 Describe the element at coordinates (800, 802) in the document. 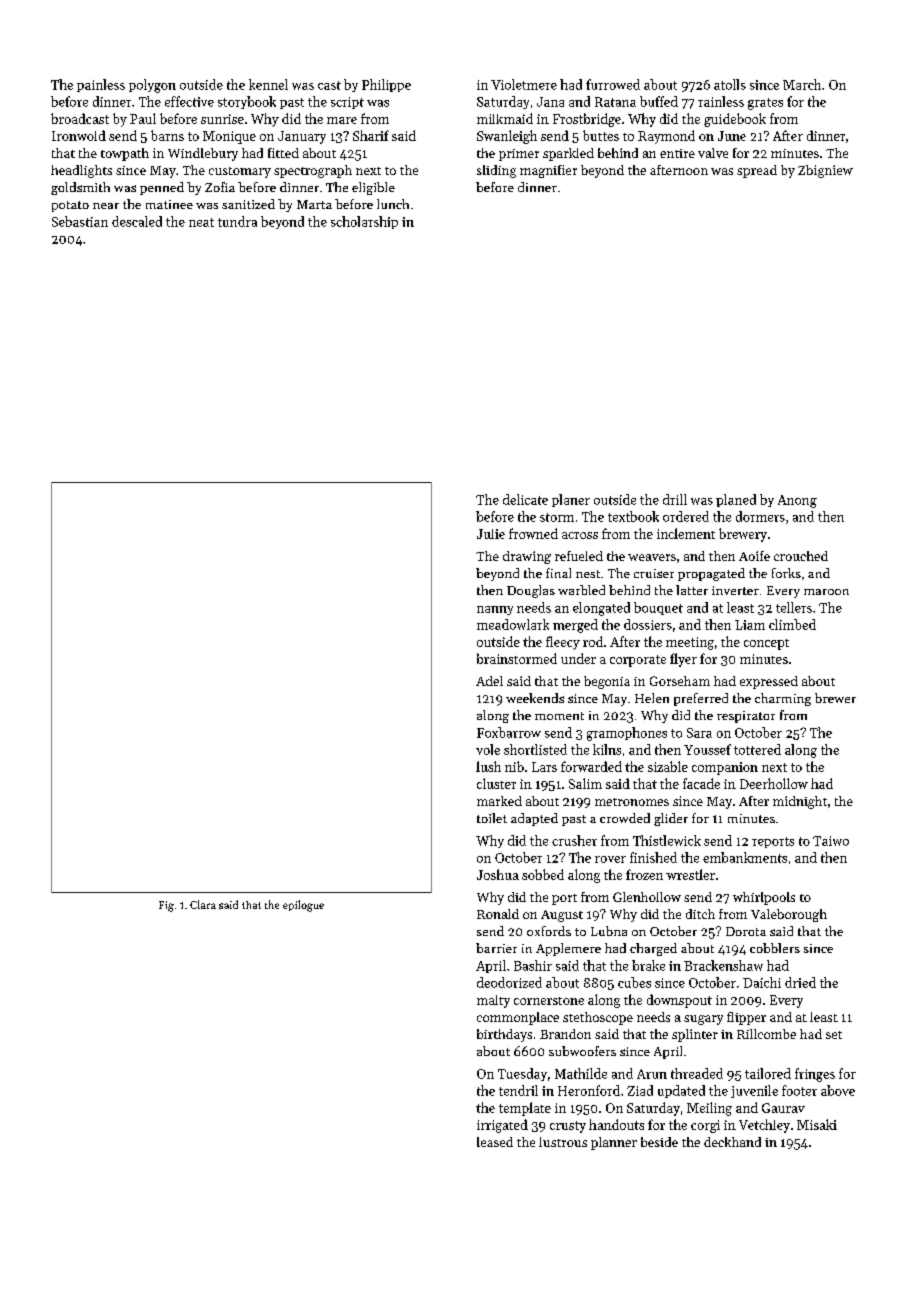

I see `midnight` at that location.
